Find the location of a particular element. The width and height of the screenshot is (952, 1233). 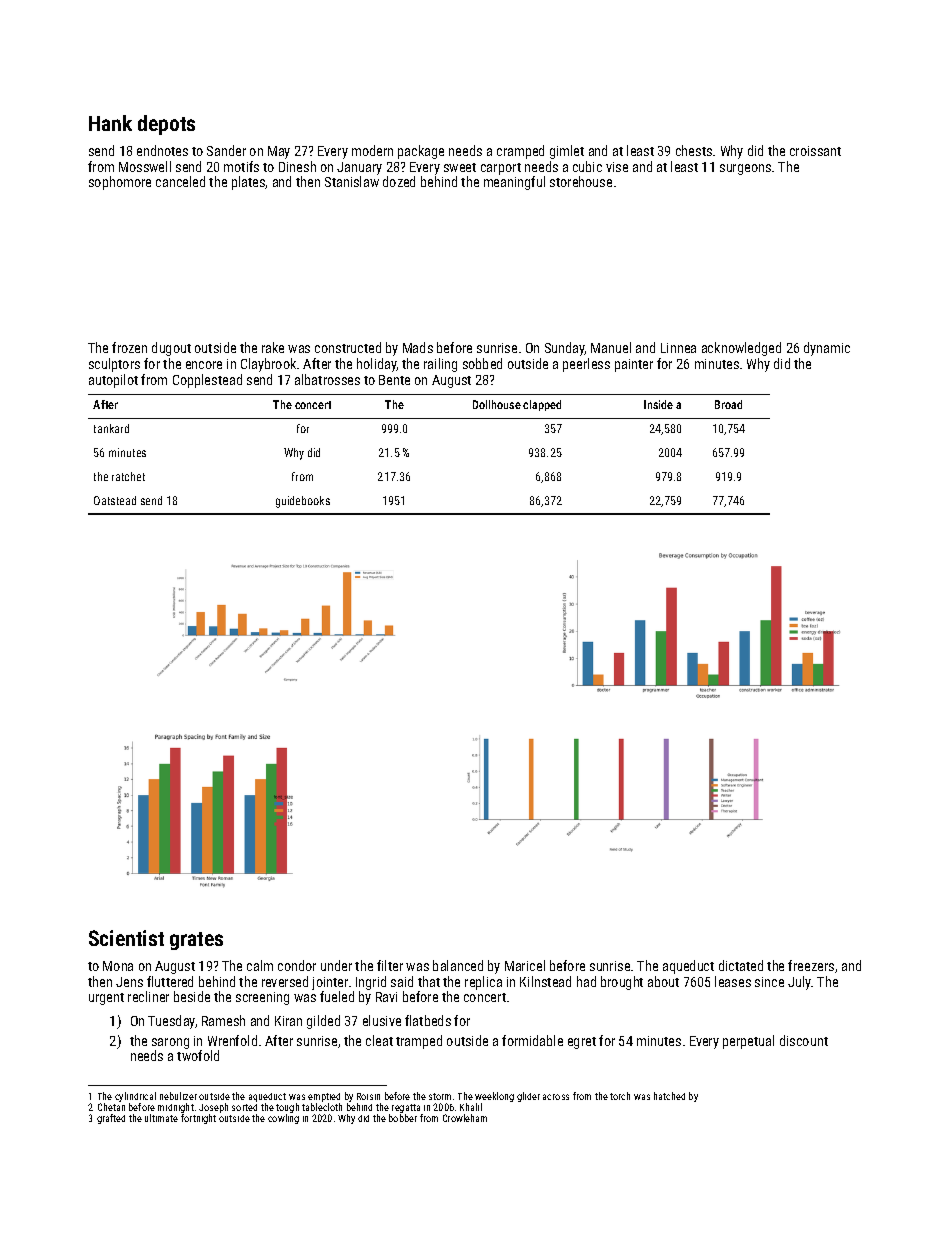

Bente is located at coordinates (394, 380).
